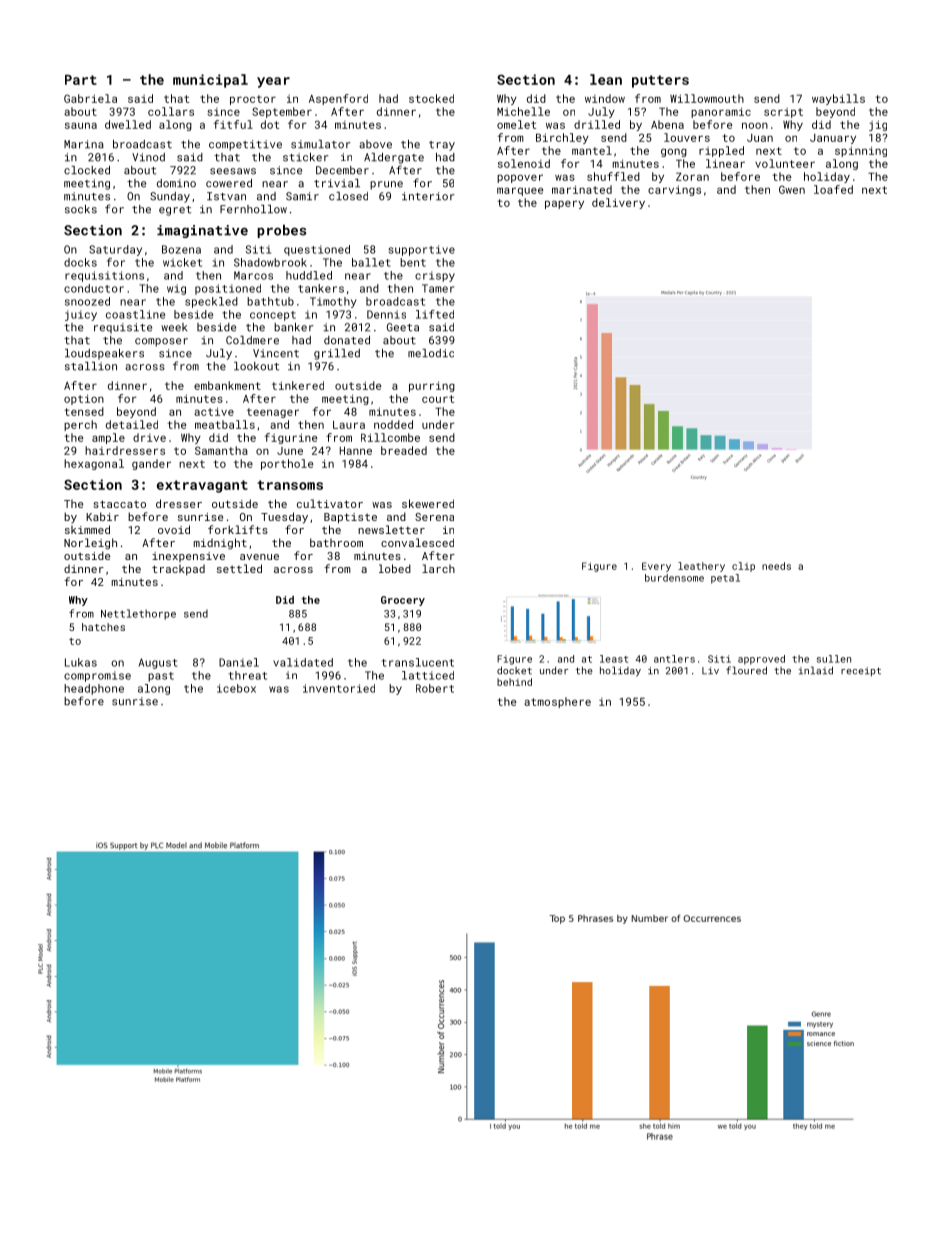 The height and width of the document is (1233, 952). I want to click on needs, so click(776, 566).
